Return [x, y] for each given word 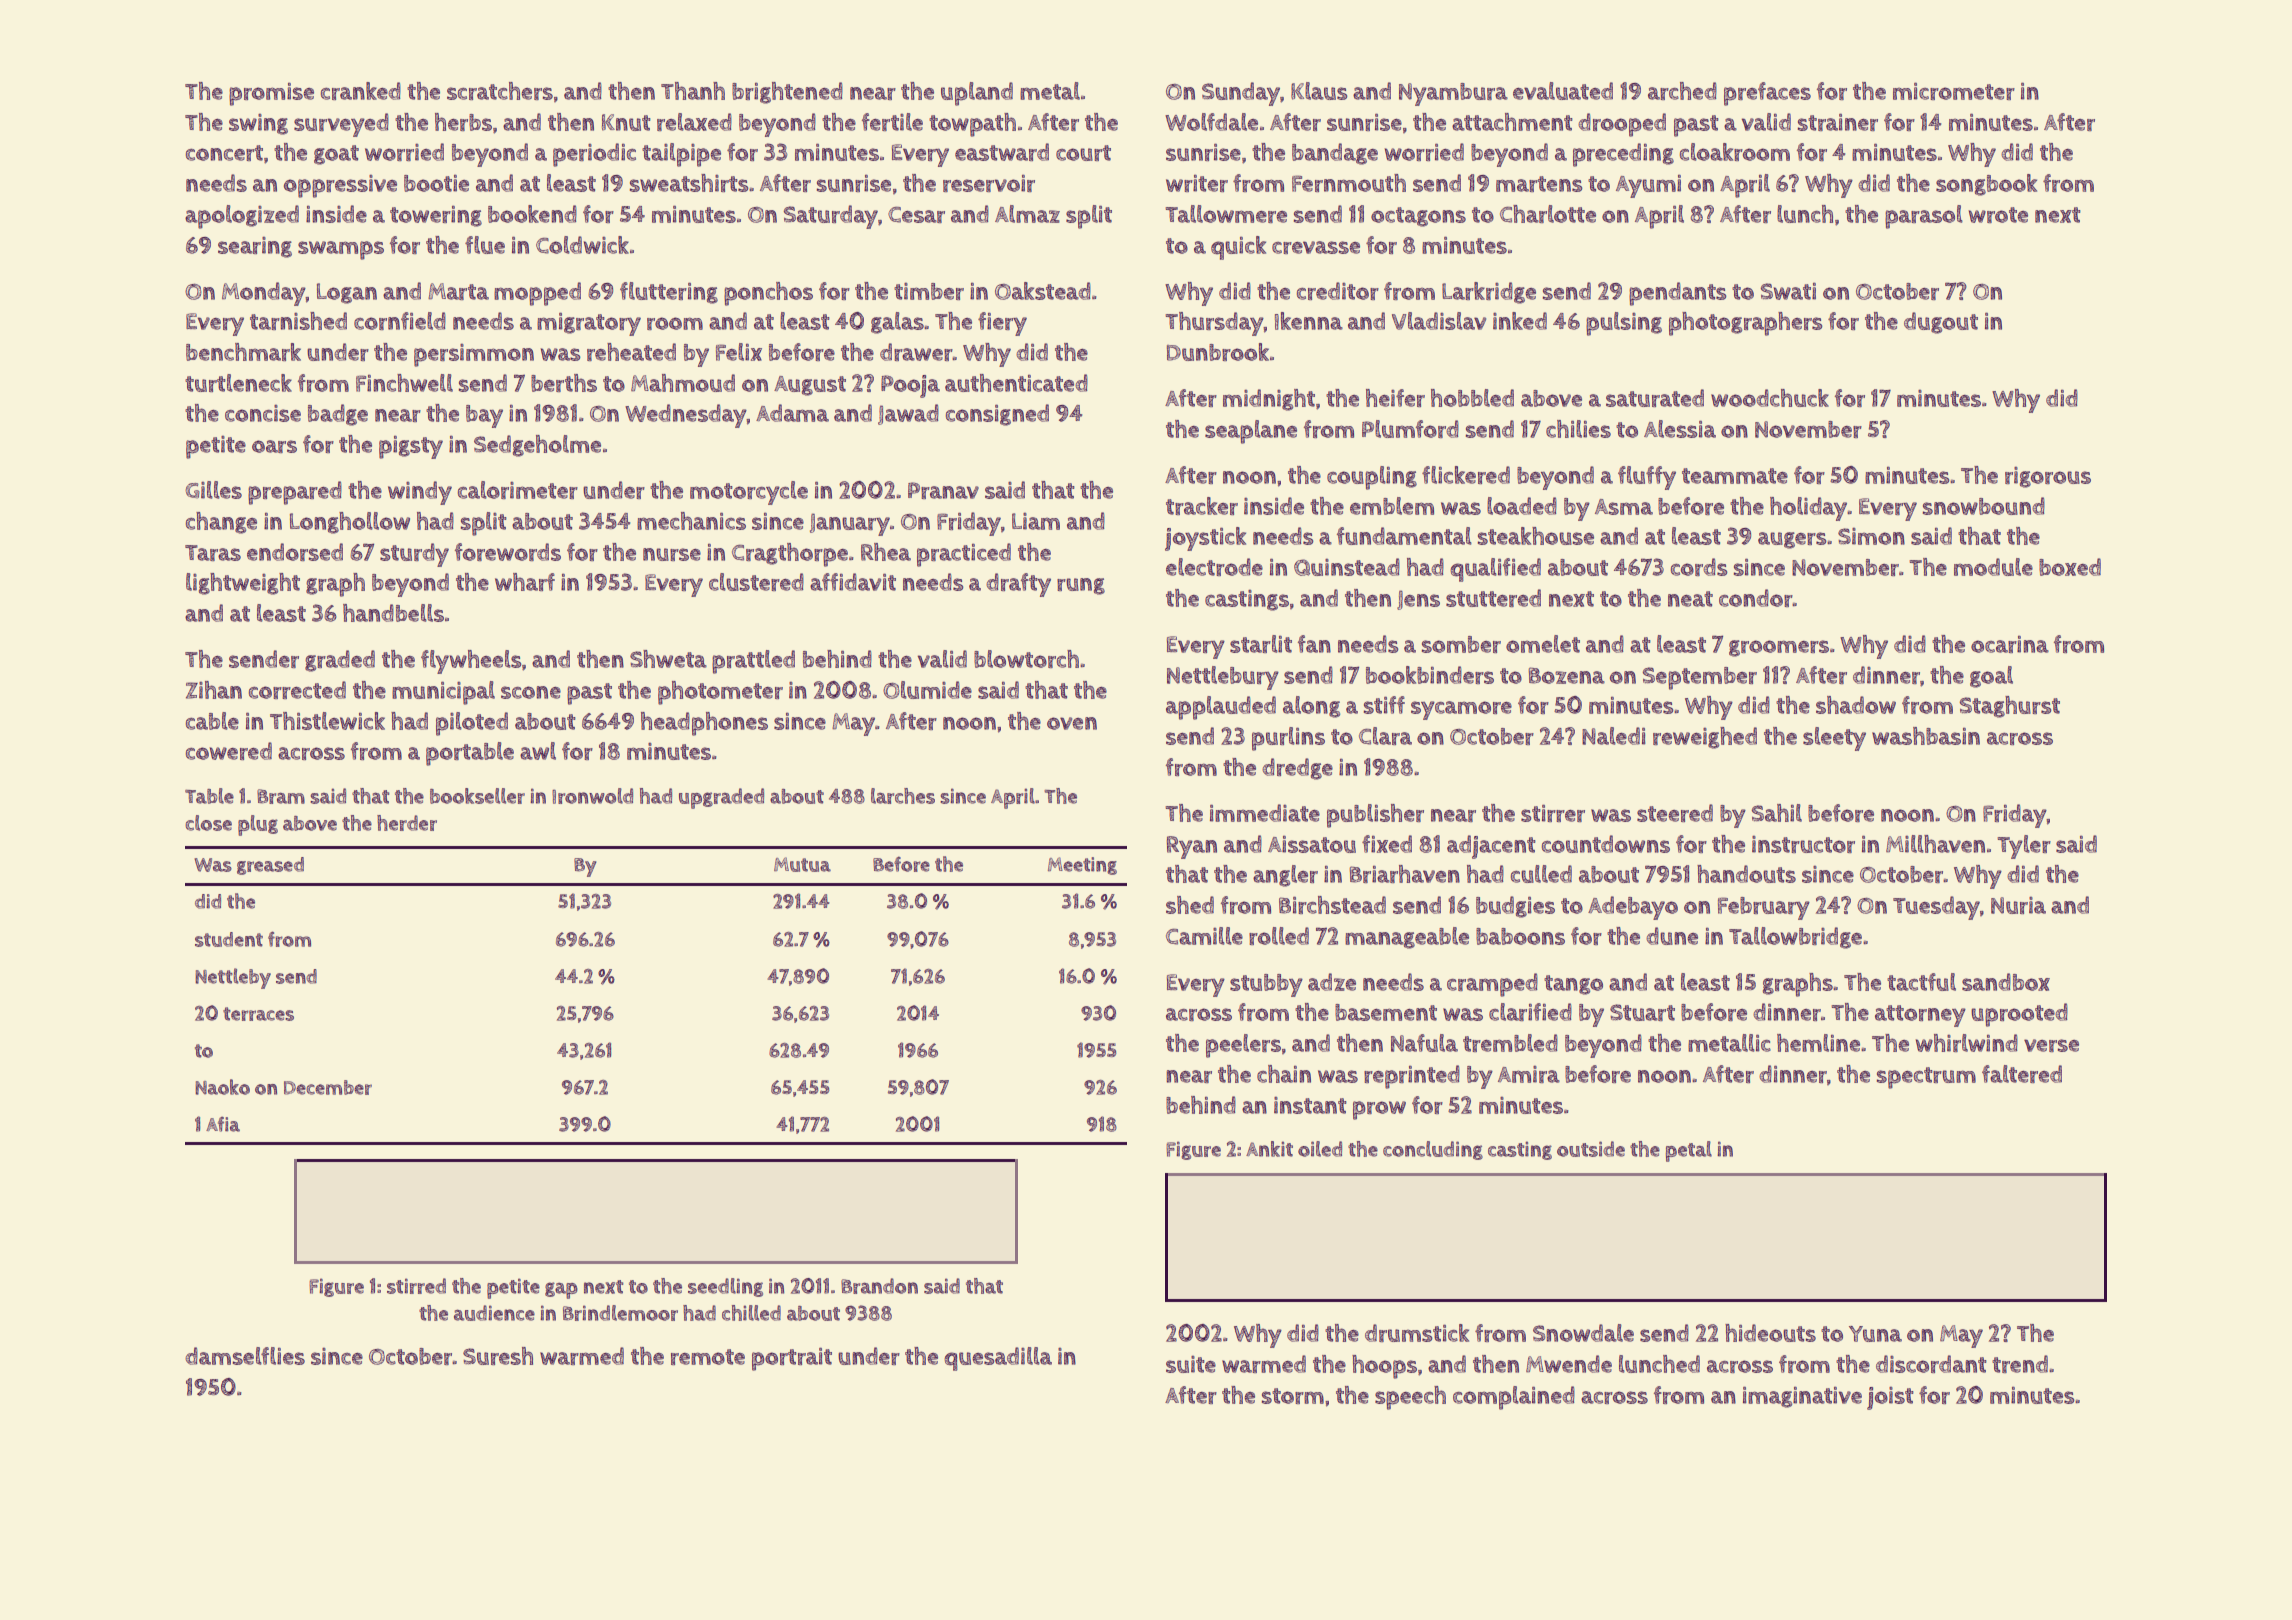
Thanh [693, 91]
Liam [1036, 521]
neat [1690, 599]
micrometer [1954, 91]
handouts [1746, 874]
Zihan [214, 690]
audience [494, 1313]
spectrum [1926, 1078]
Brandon [879, 1286]
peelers [1243, 1046]
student [229, 939]
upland [977, 94]
